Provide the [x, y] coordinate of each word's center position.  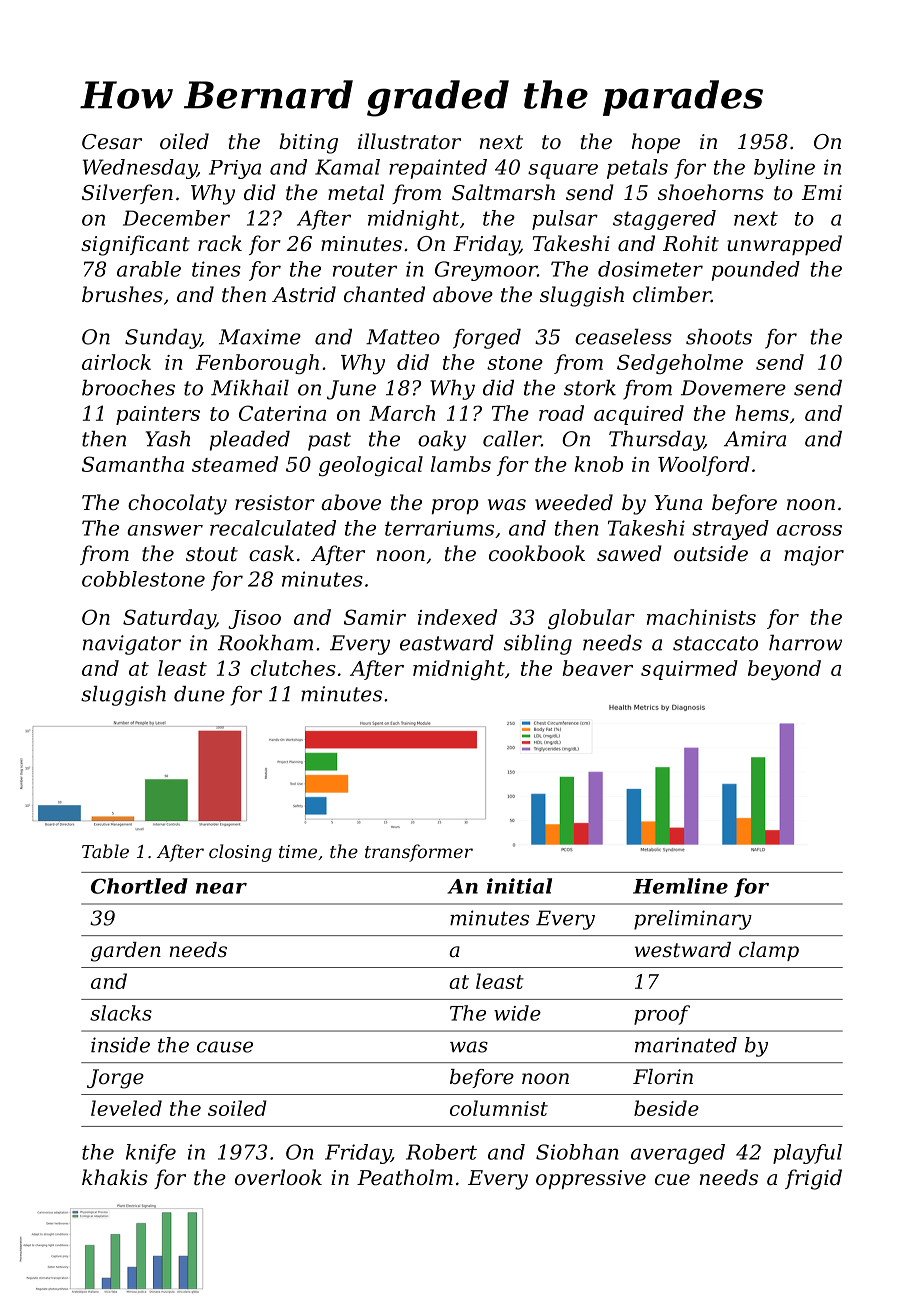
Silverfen [127, 194]
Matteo [403, 337]
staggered [664, 220]
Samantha [133, 464]
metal [356, 192]
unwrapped [784, 245]
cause [225, 1047]
